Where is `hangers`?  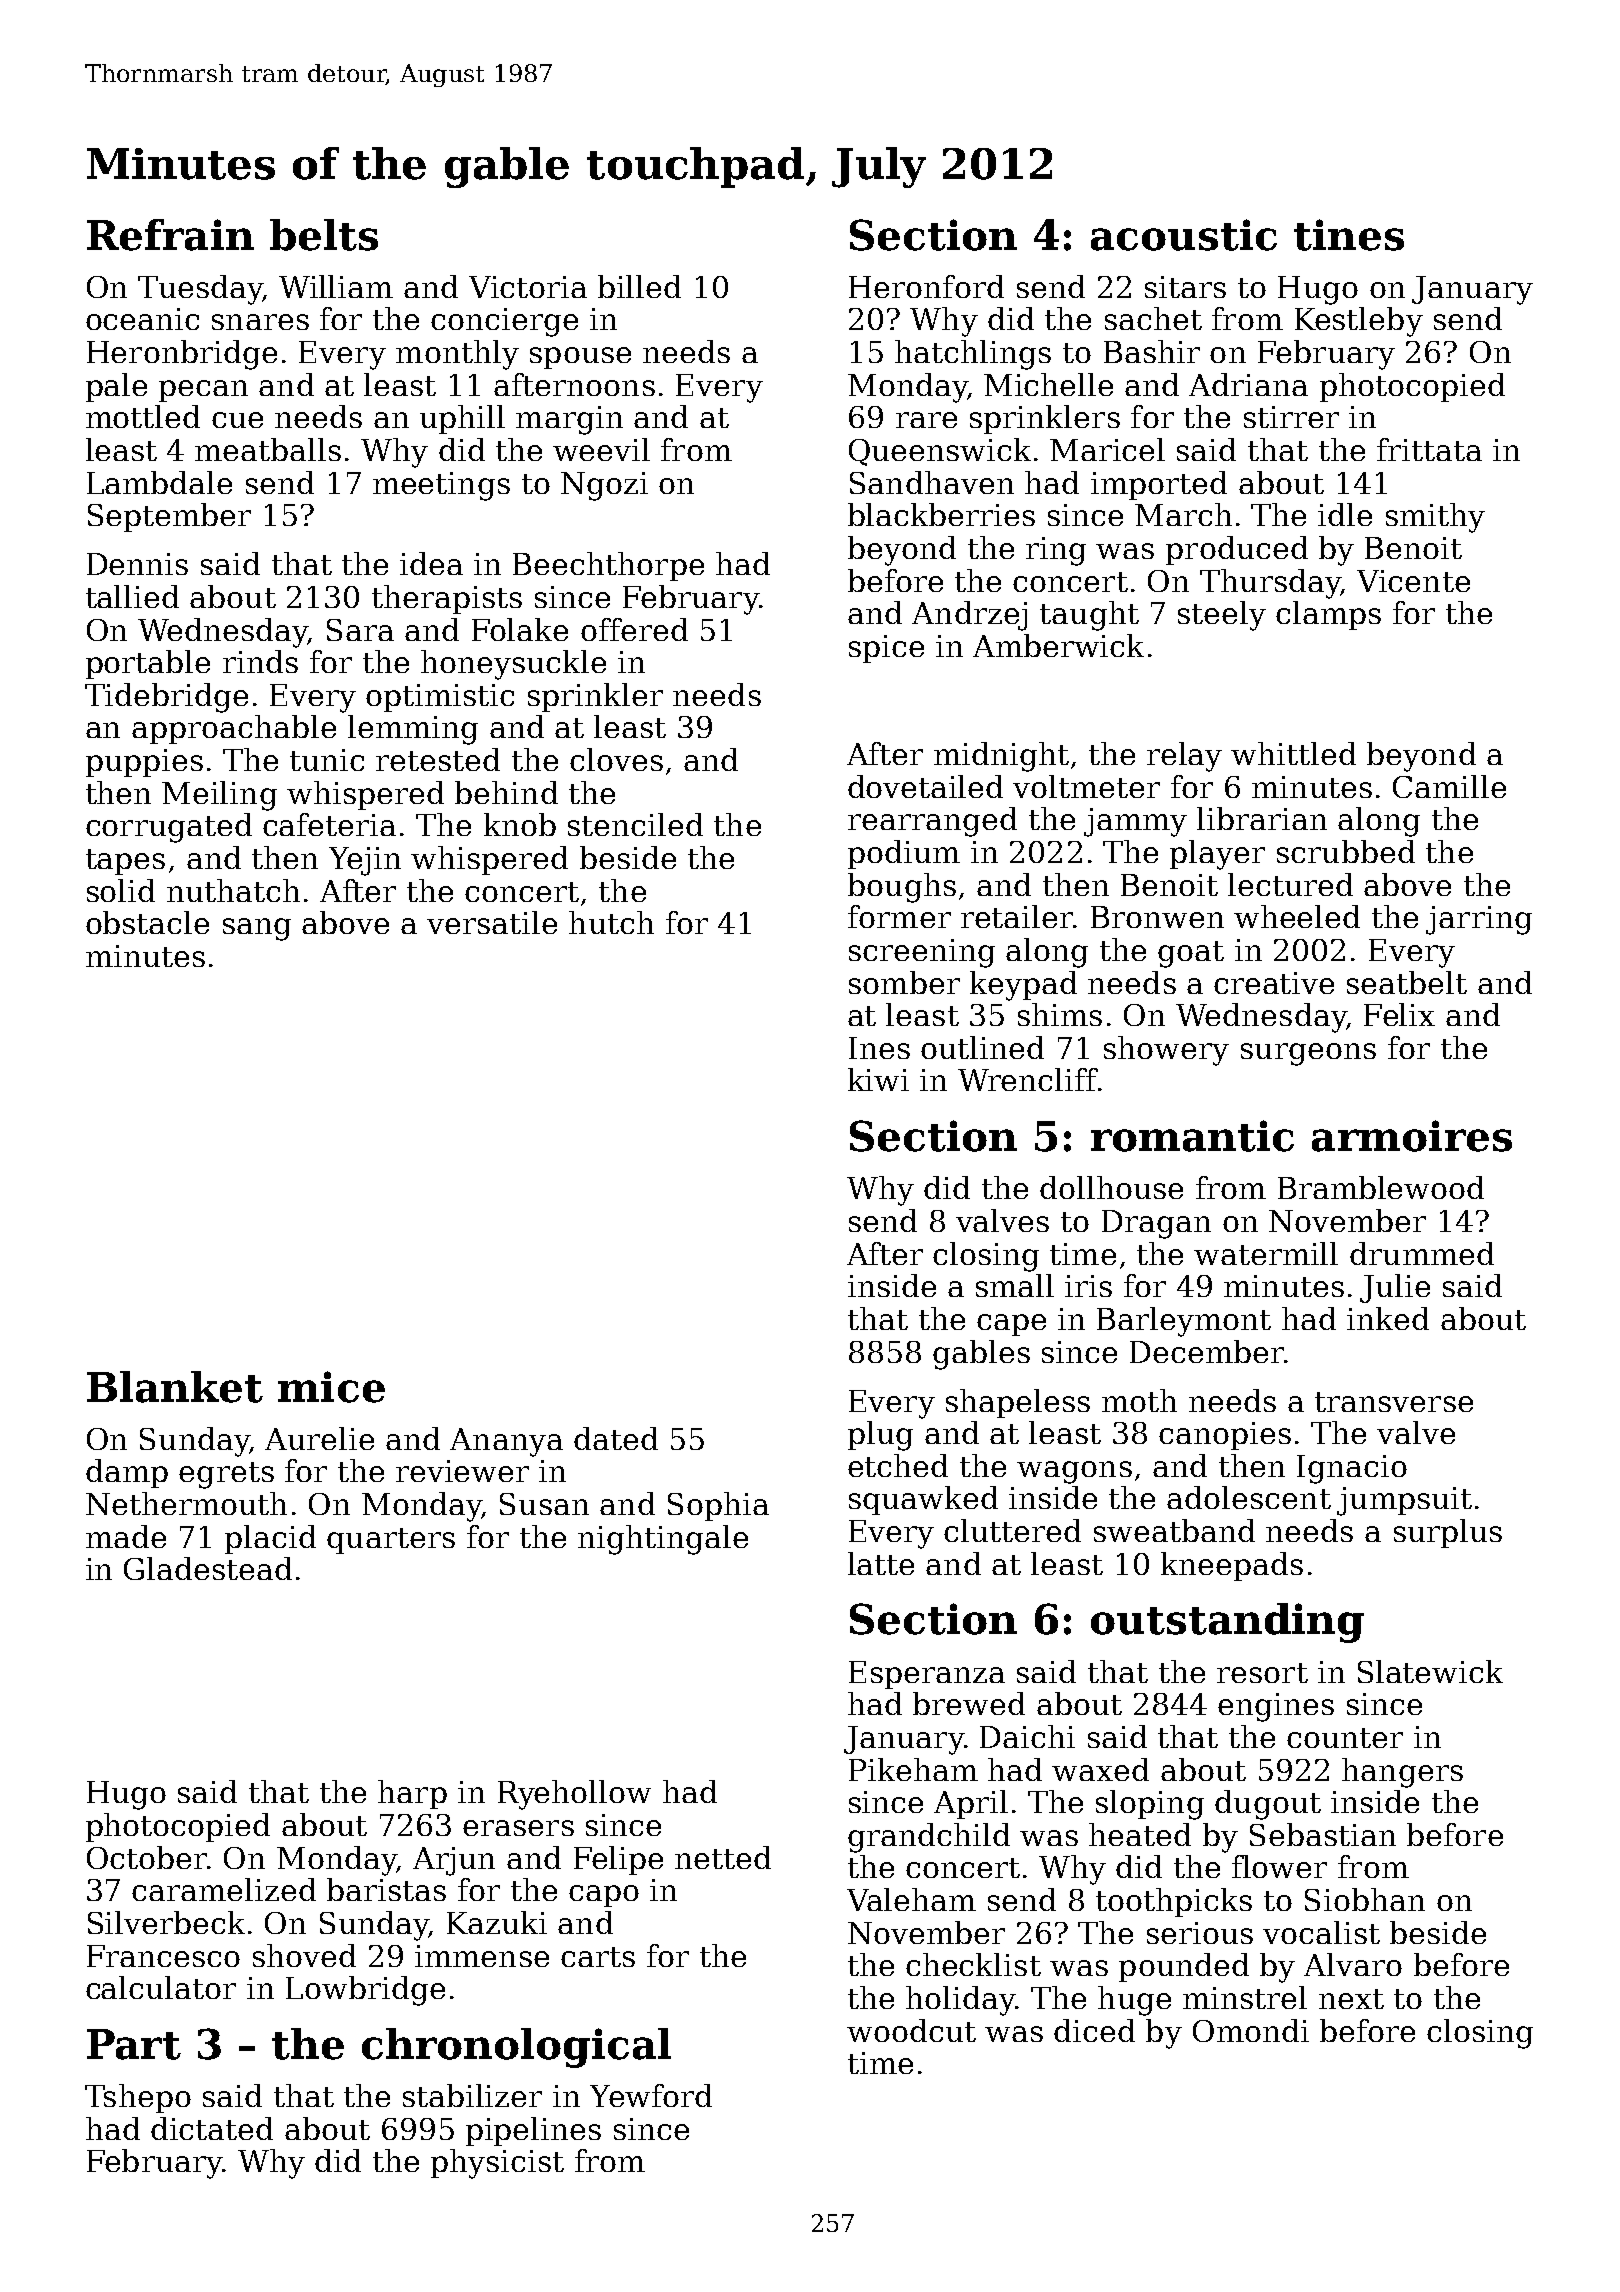 hangers is located at coordinates (1402, 1773).
